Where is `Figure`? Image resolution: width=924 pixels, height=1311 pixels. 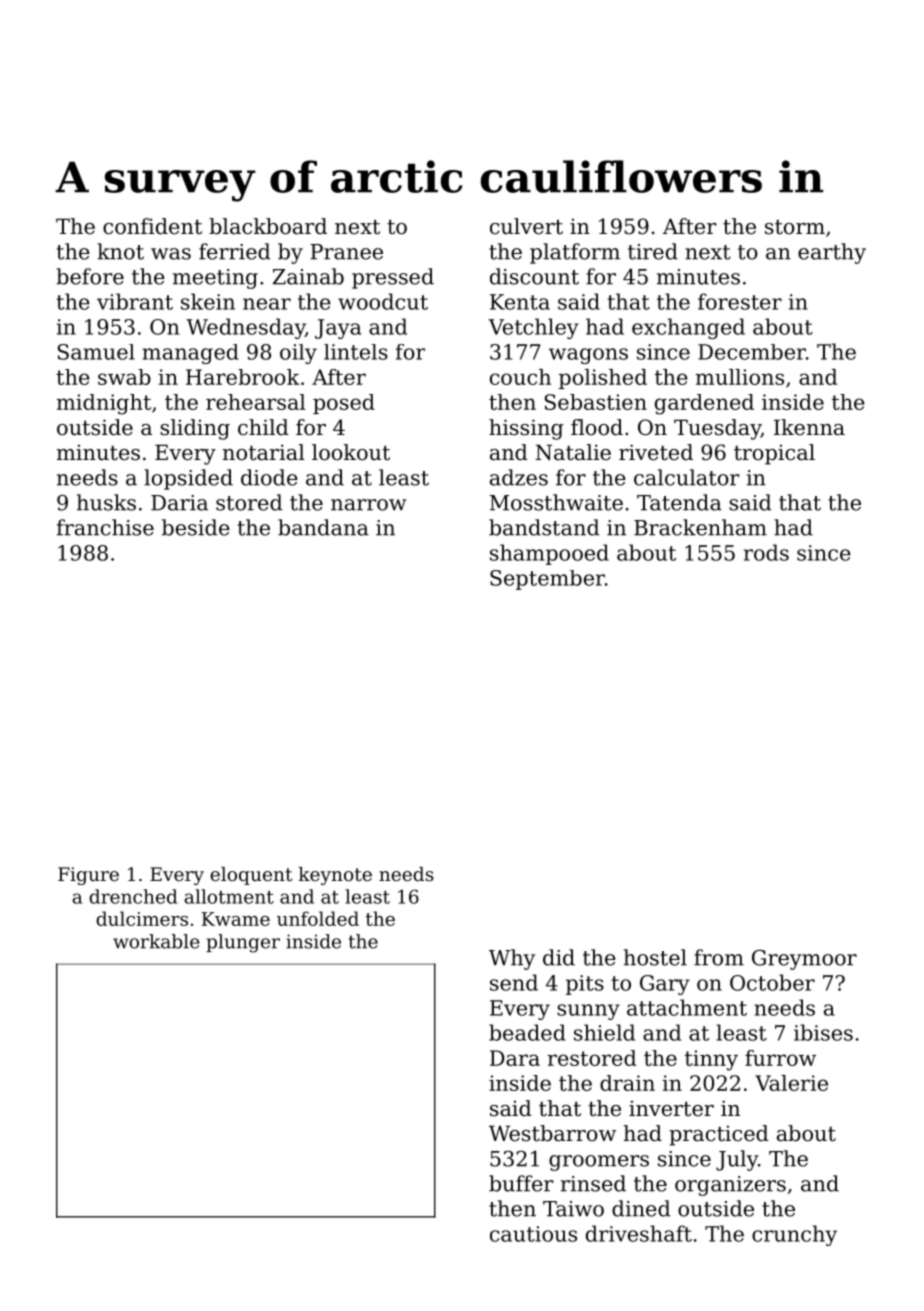
Figure is located at coordinates (88, 876).
